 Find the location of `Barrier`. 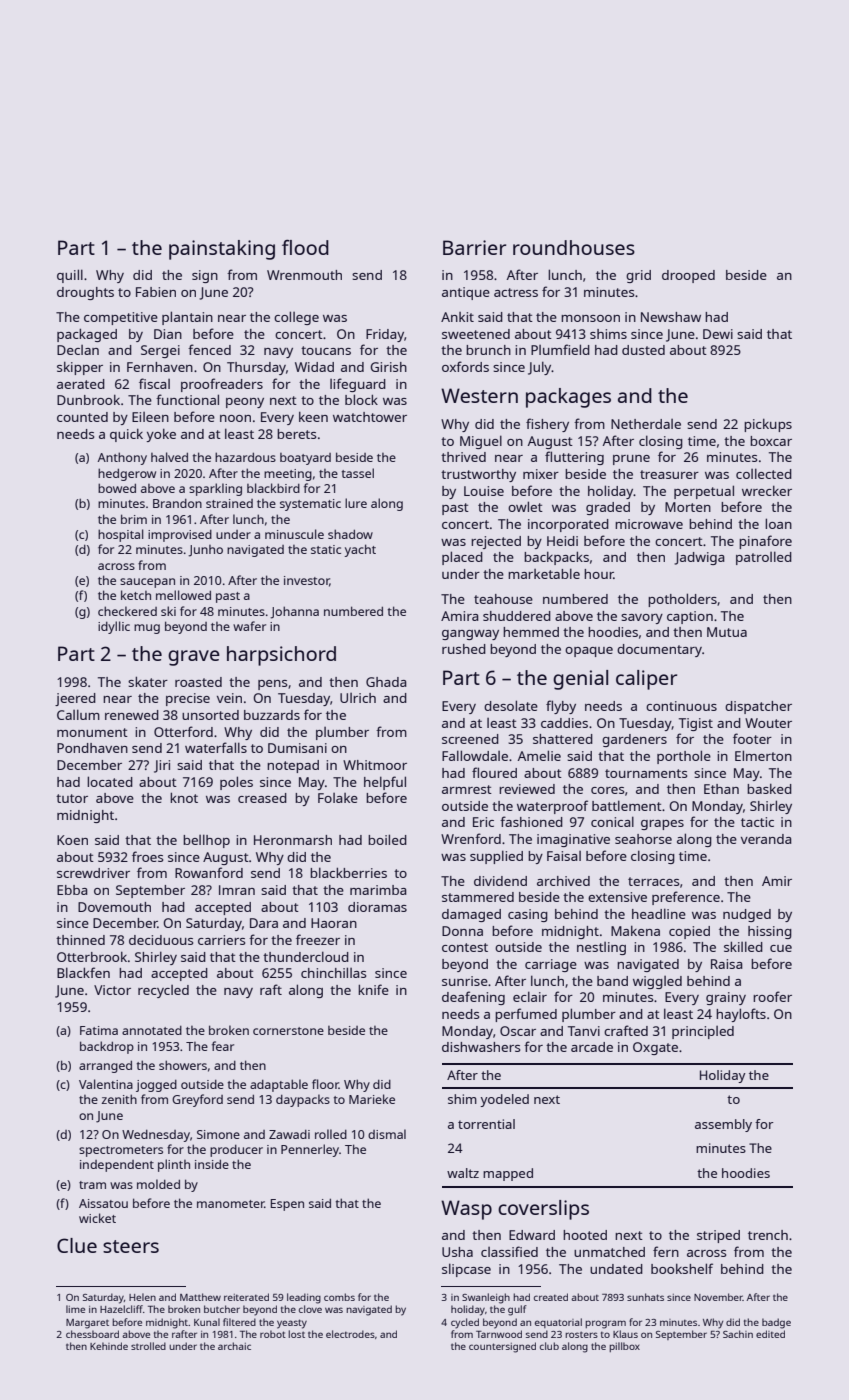

Barrier is located at coordinates (474, 247).
